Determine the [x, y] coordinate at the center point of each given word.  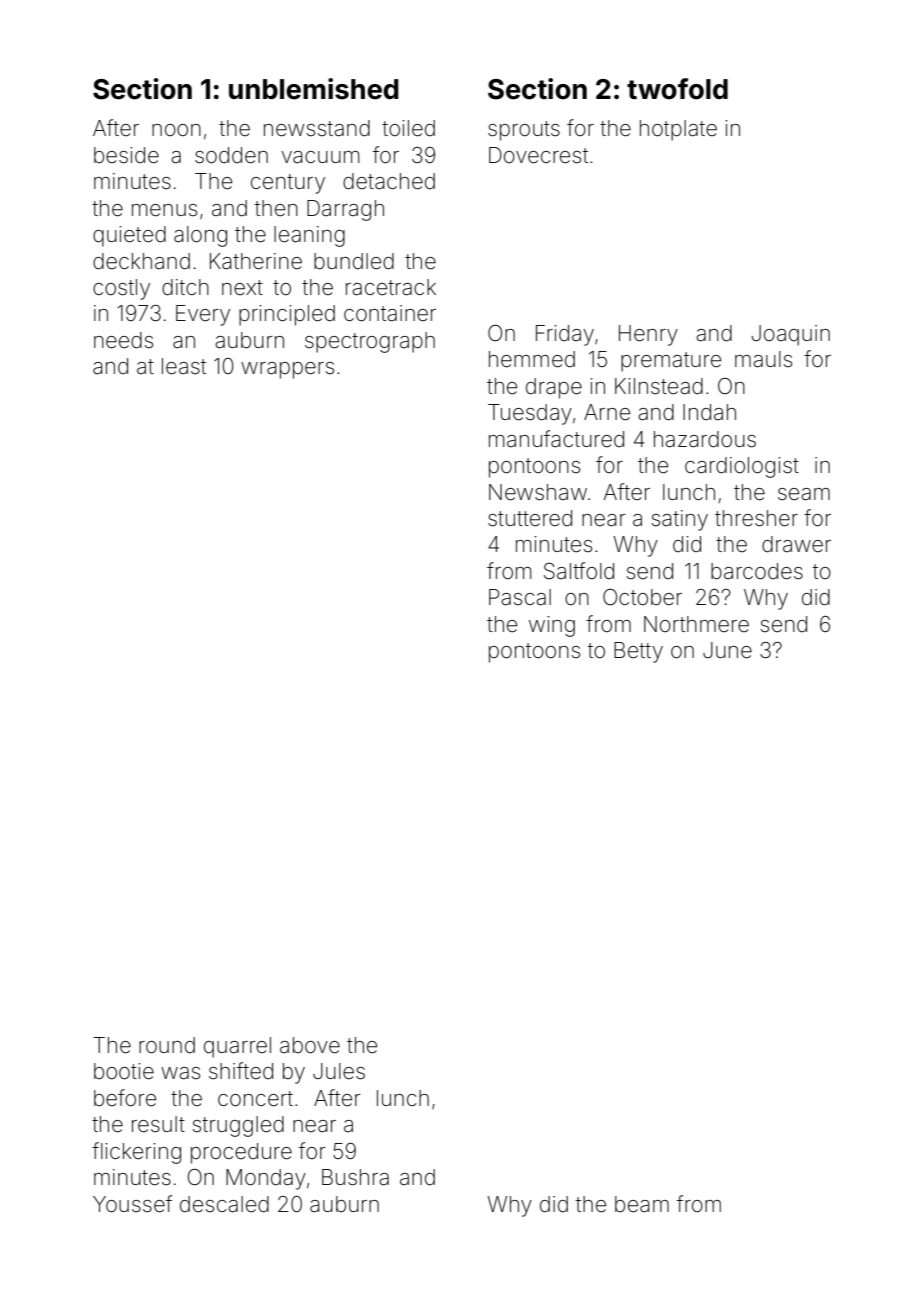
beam [642, 1204]
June [727, 650]
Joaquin [790, 335]
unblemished [314, 89]
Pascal [520, 597]
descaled [224, 1204]
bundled [354, 261]
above [310, 1045]
